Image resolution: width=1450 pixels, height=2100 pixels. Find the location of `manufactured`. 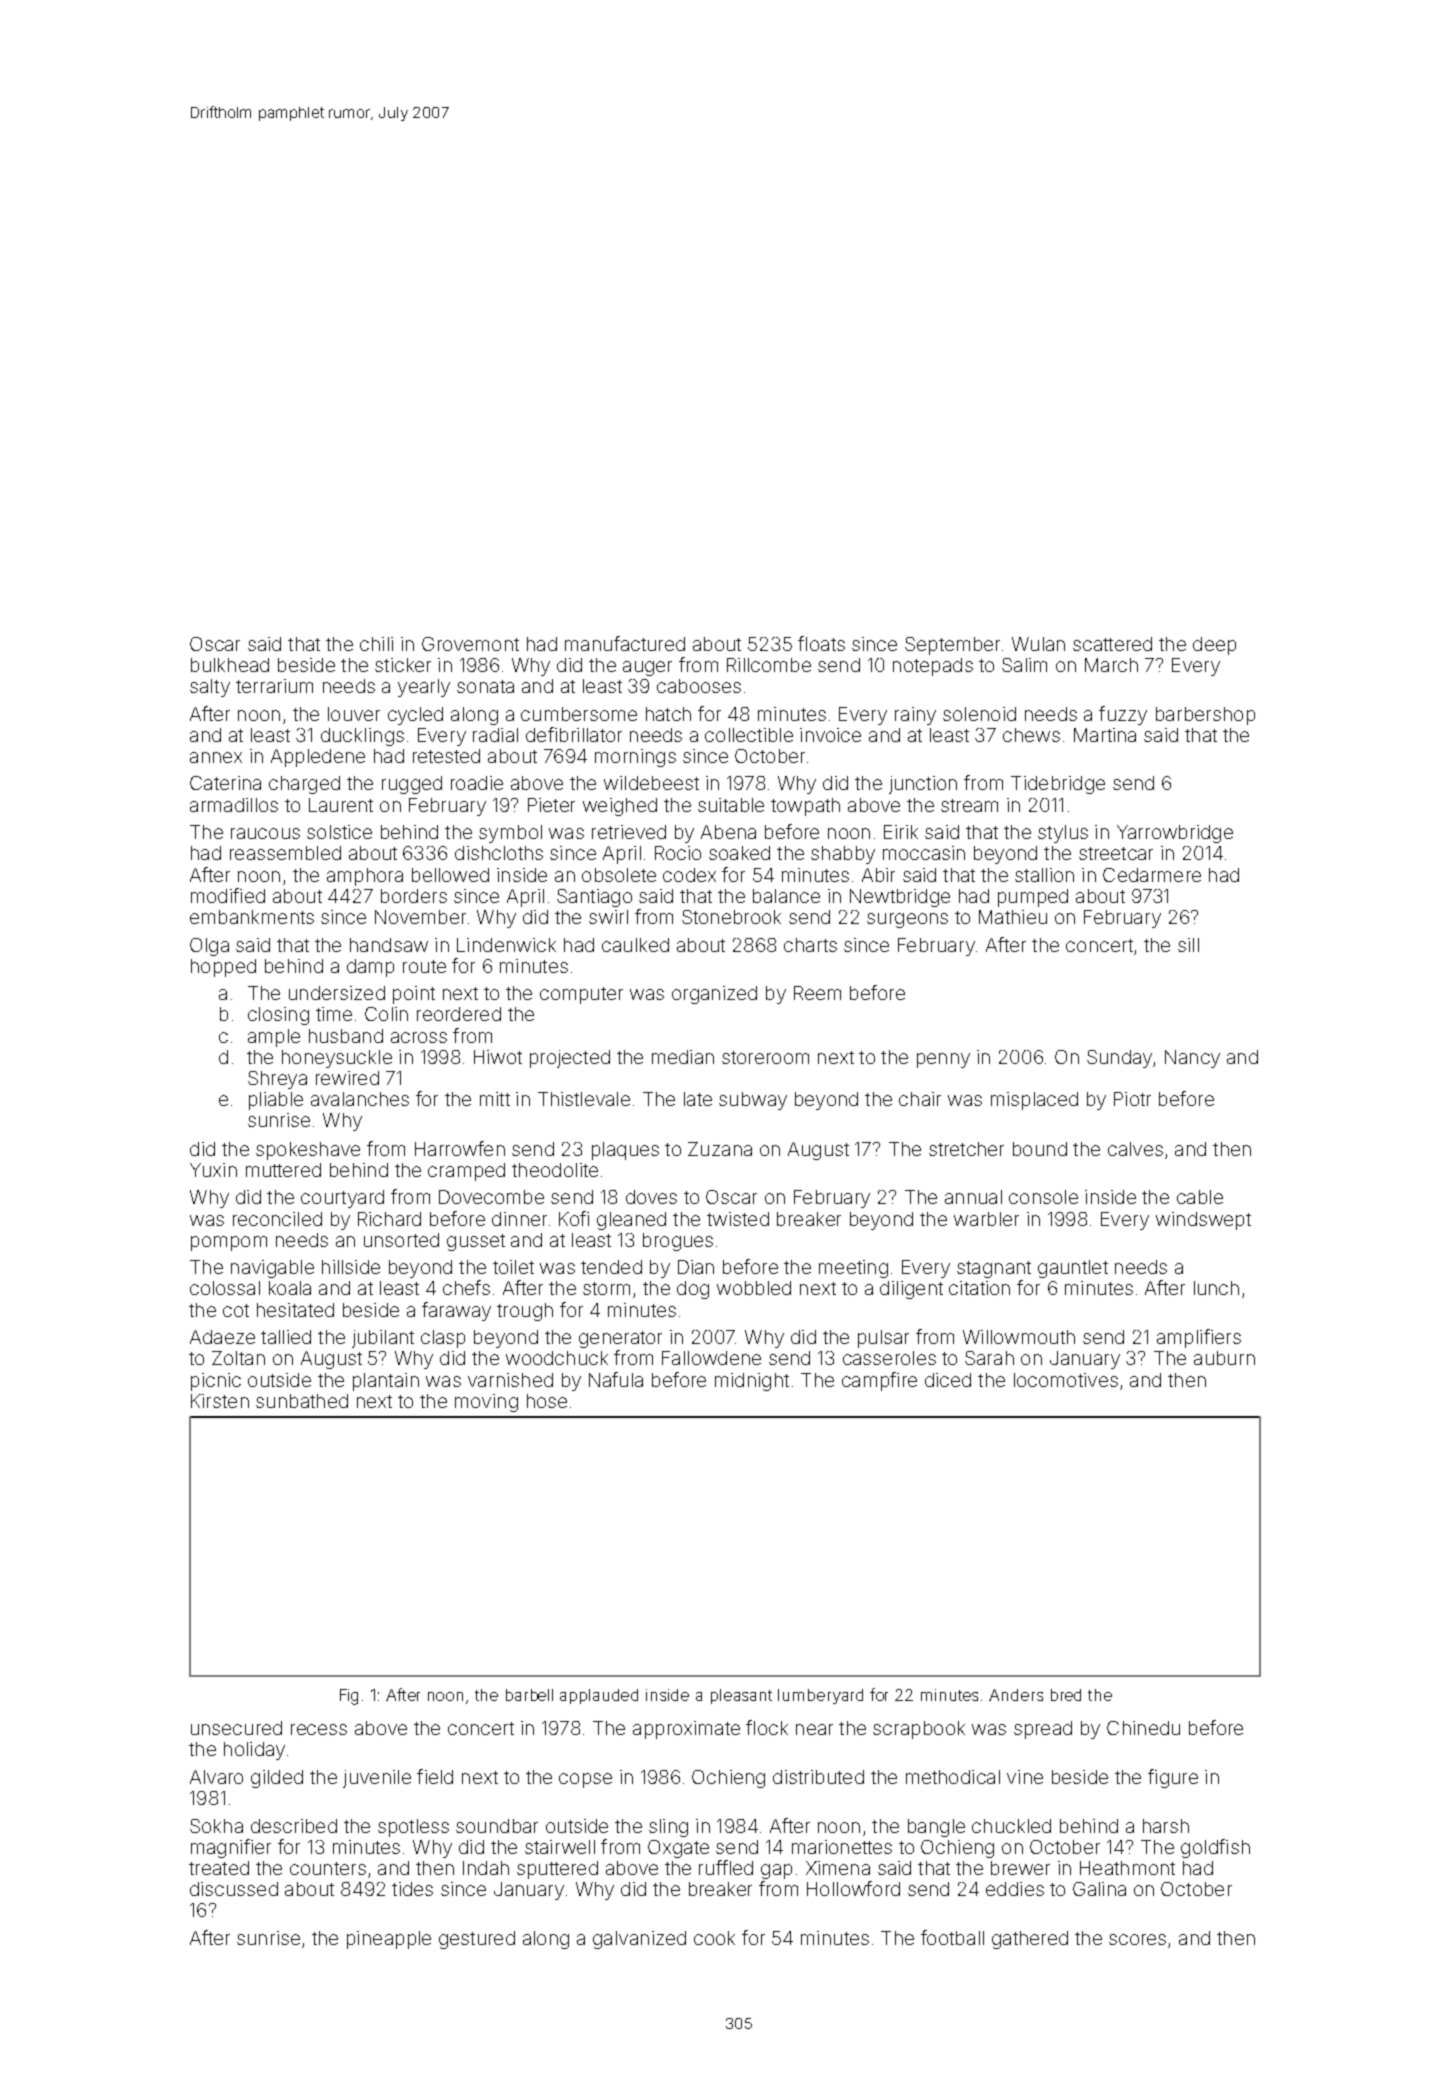

manufactured is located at coordinates (625, 643).
